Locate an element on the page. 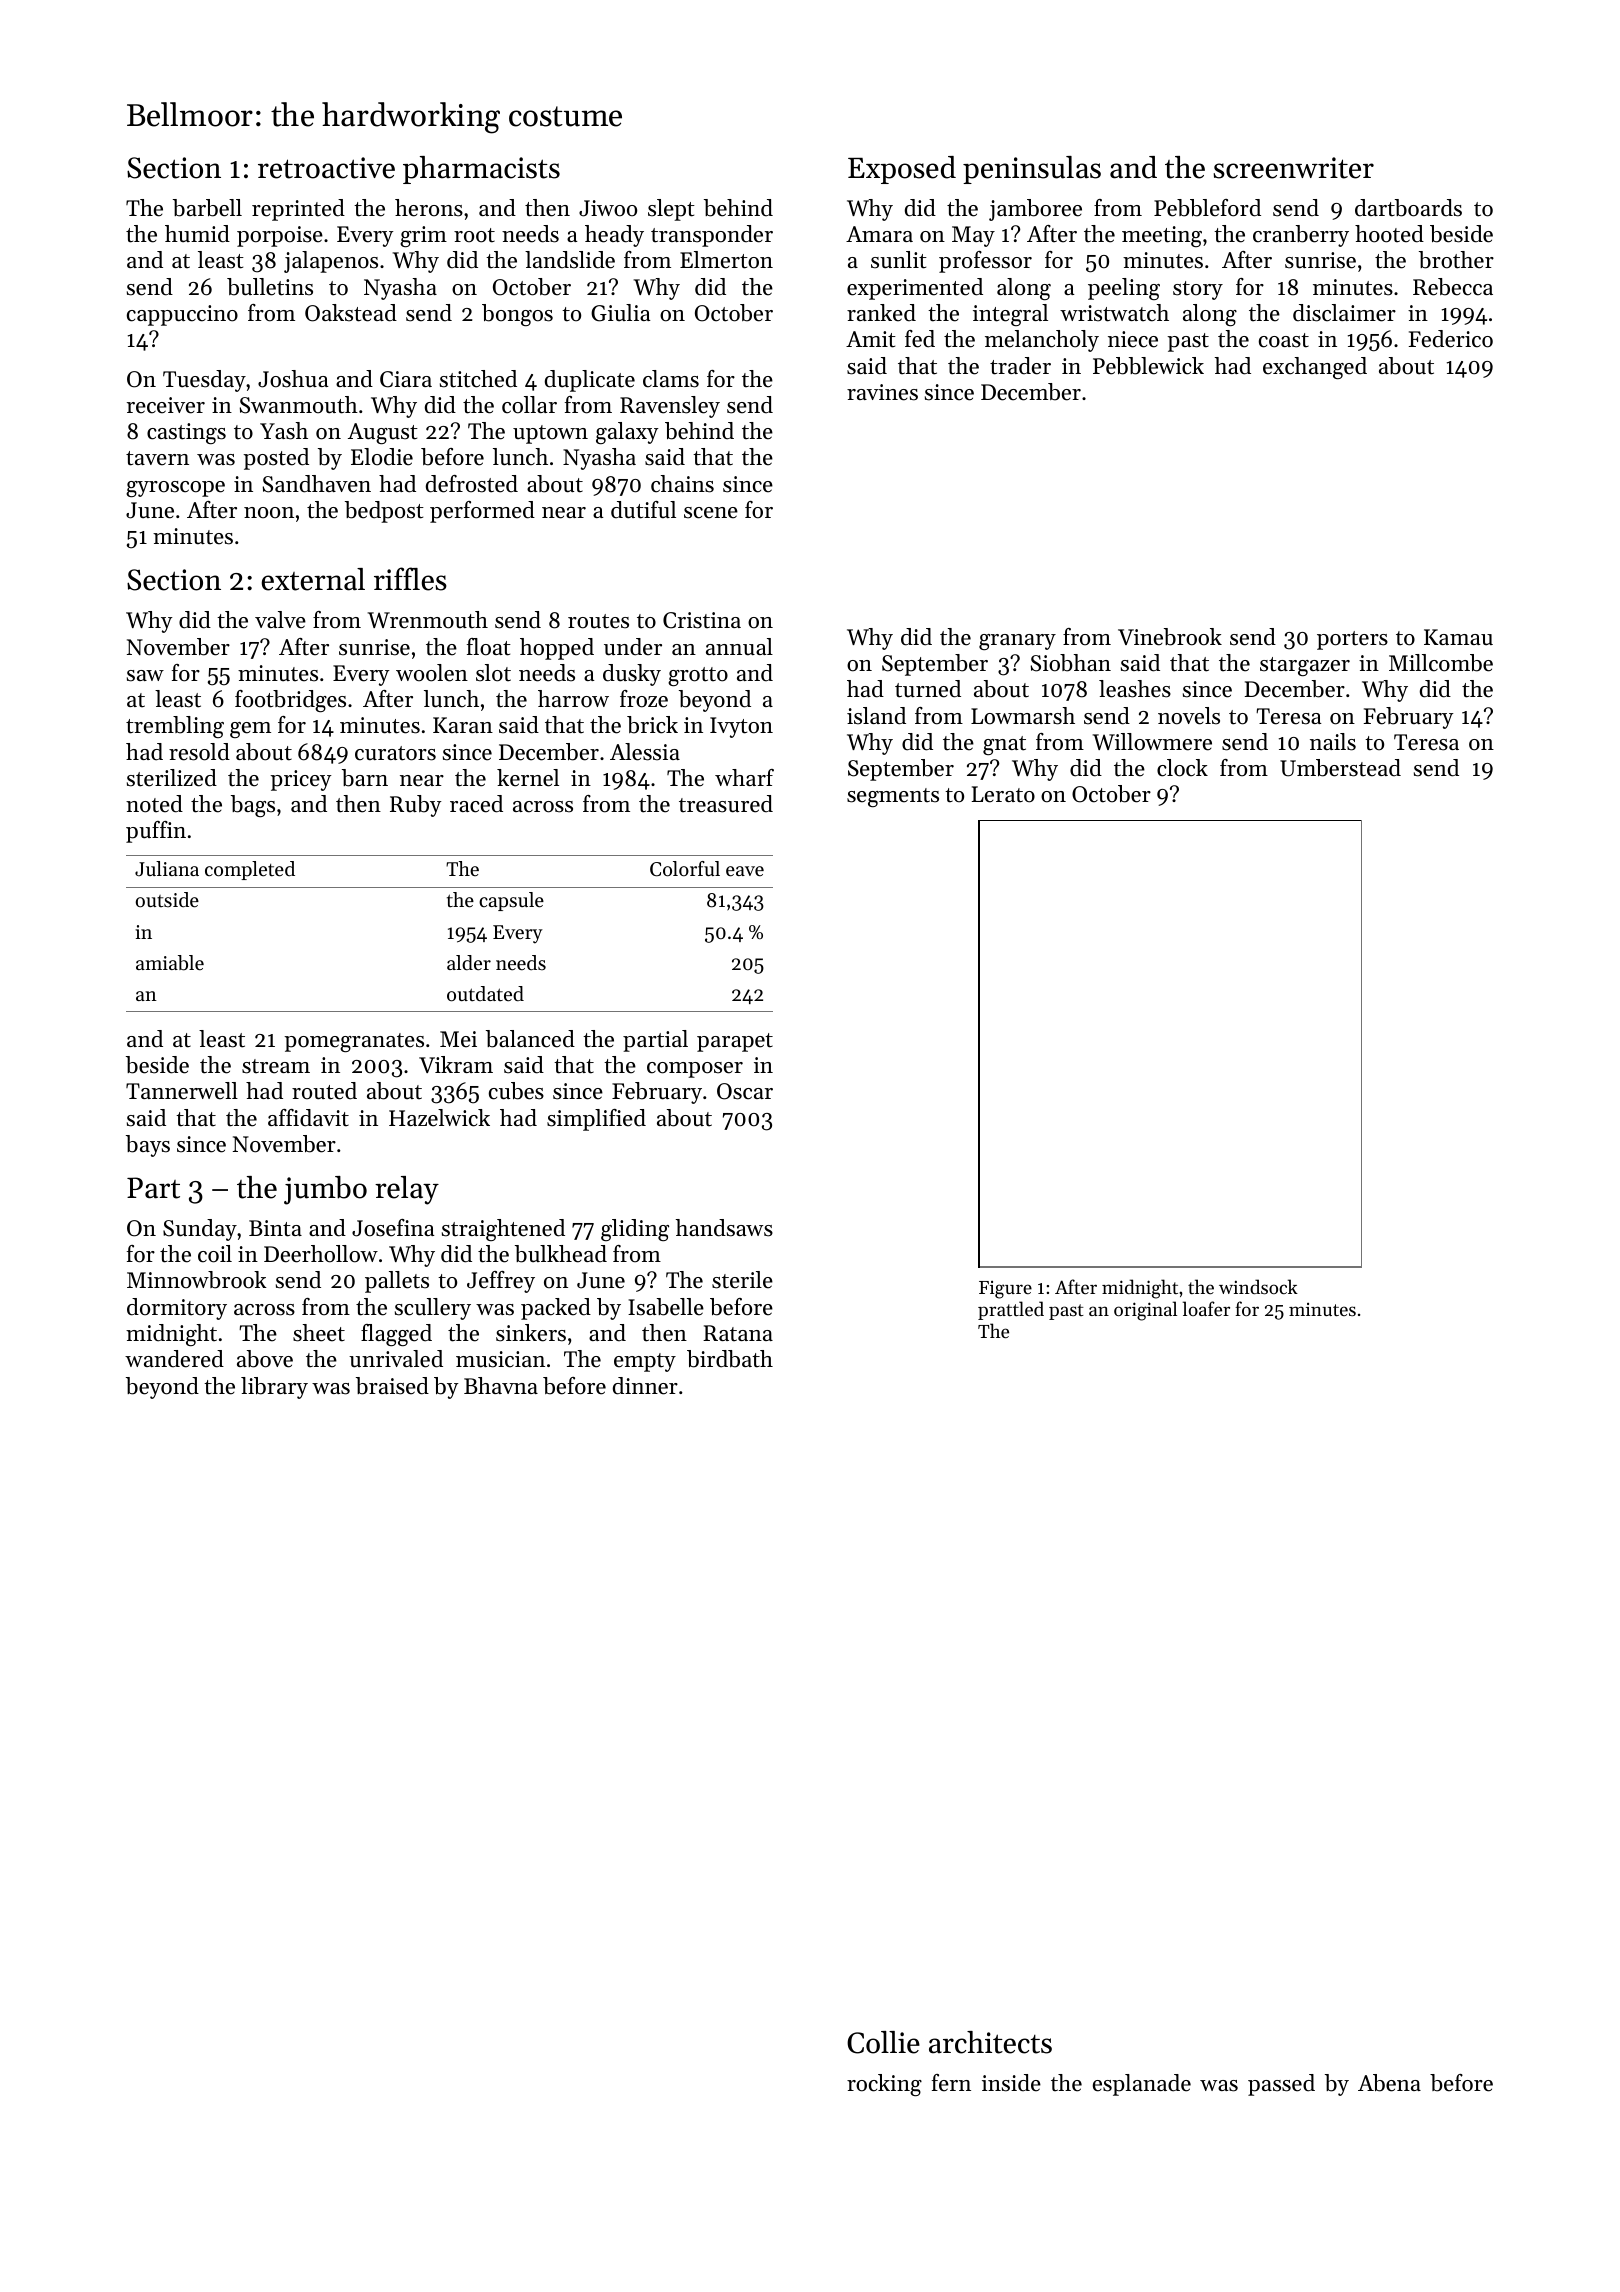 The width and height of the document is (1620, 2292). cranberry is located at coordinates (1301, 236).
